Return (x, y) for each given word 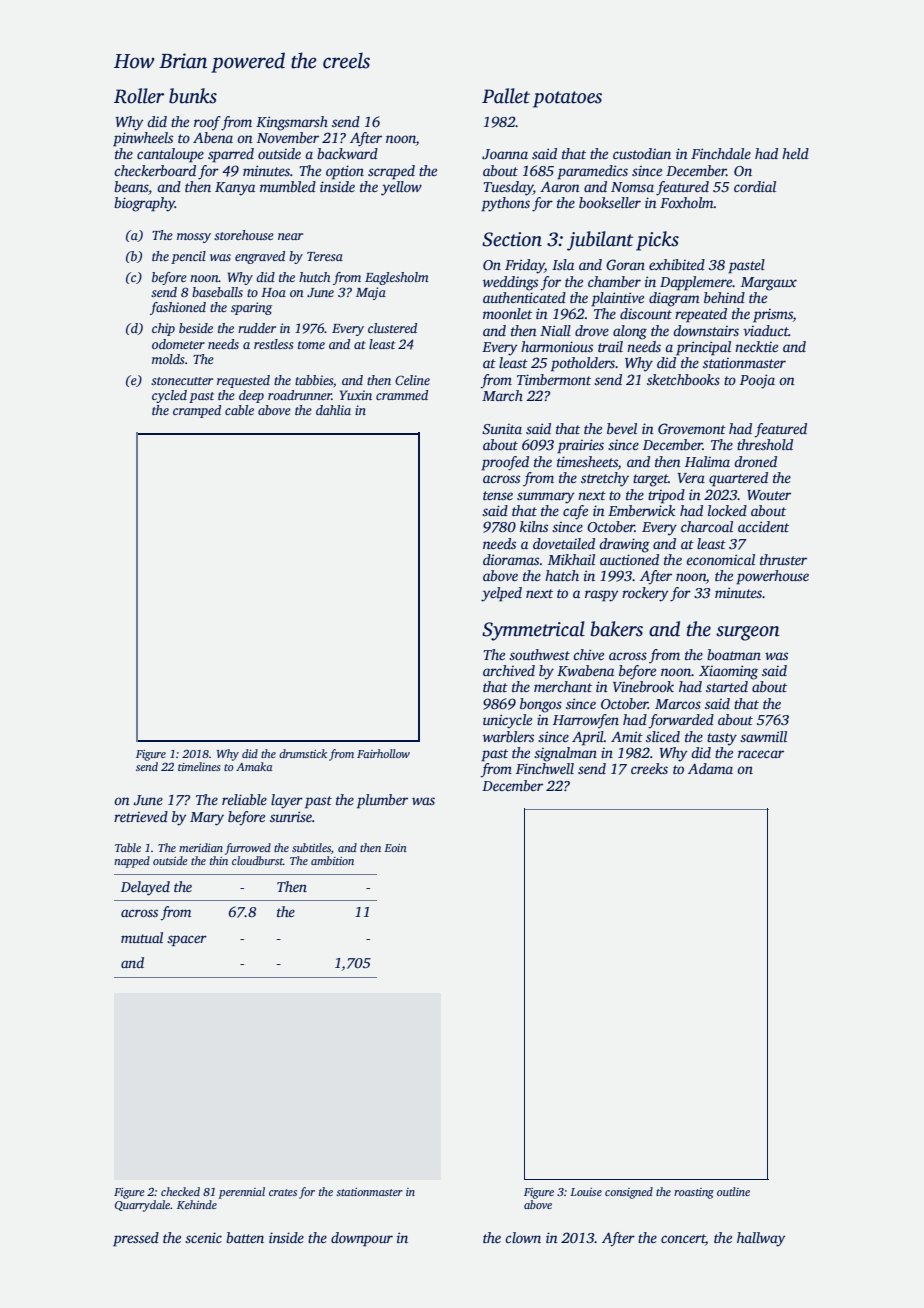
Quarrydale (142, 1206)
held (795, 153)
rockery (645, 594)
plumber (382, 801)
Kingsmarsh (292, 123)
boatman (734, 654)
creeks (649, 768)
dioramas (511, 559)
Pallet (506, 96)
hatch (562, 575)
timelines (199, 766)
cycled (169, 396)
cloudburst (257, 860)
